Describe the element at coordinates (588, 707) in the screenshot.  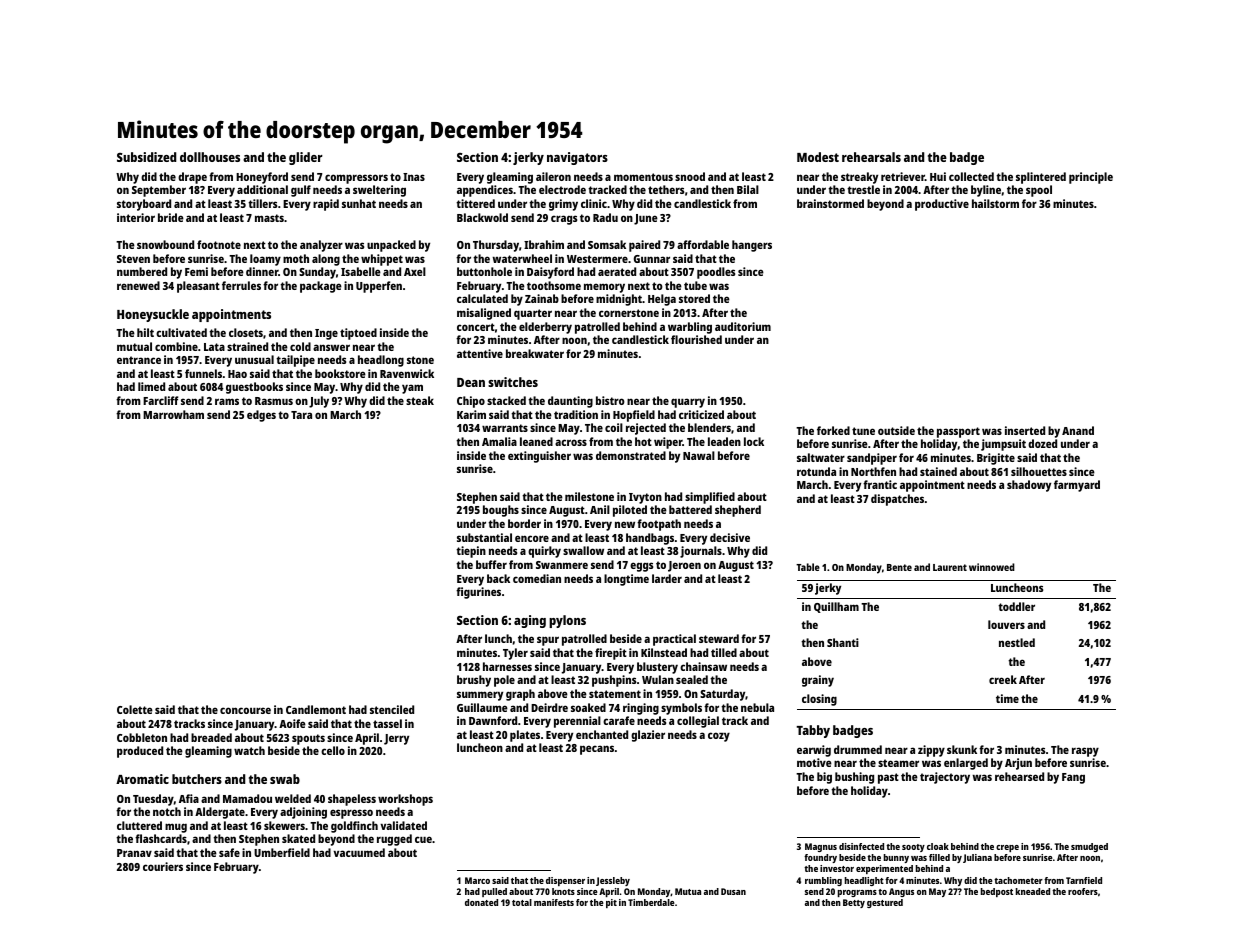
I see `soaked` at that location.
